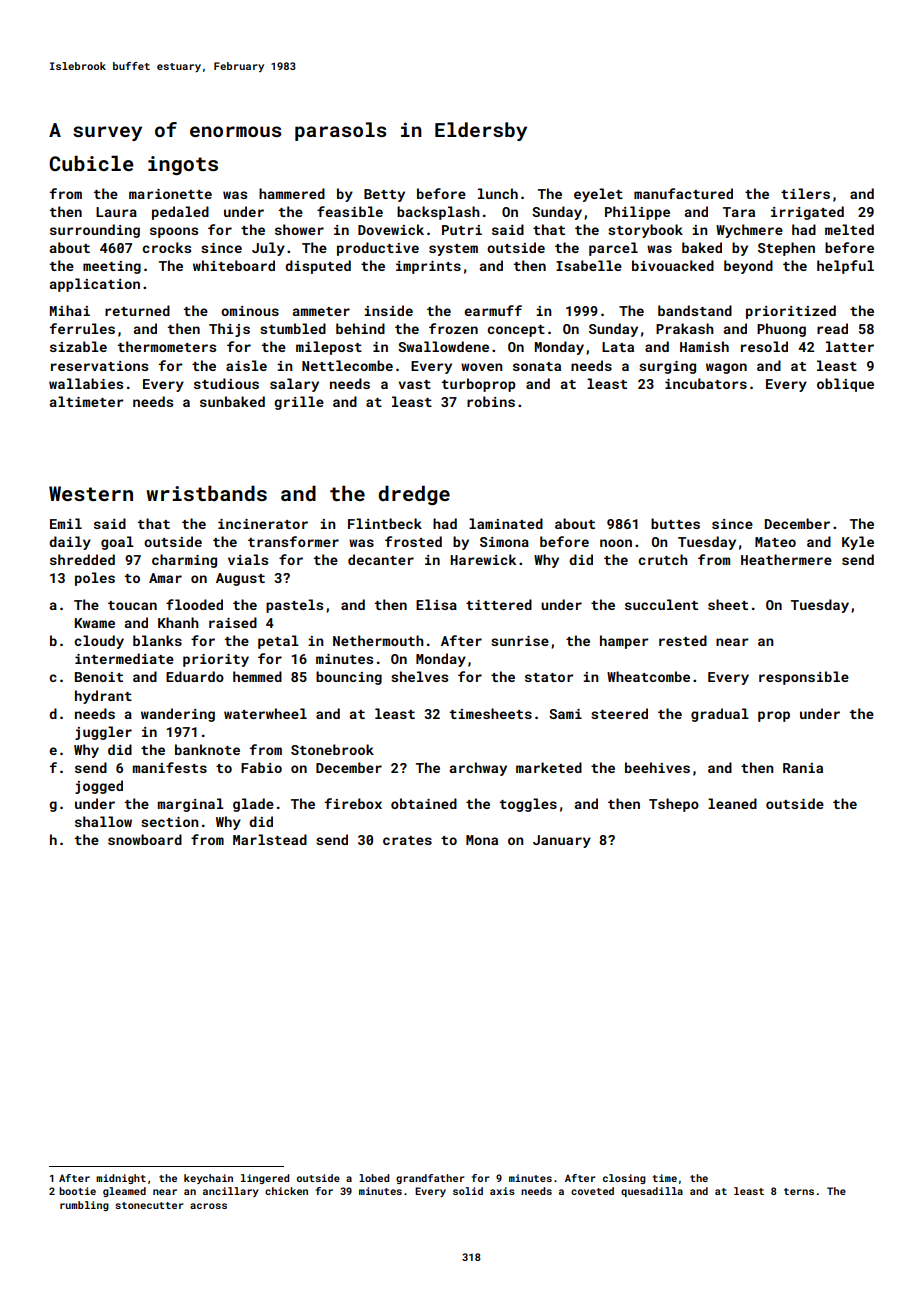  What do you see at coordinates (145, 839) in the image?
I see `snowboard` at bounding box center [145, 839].
